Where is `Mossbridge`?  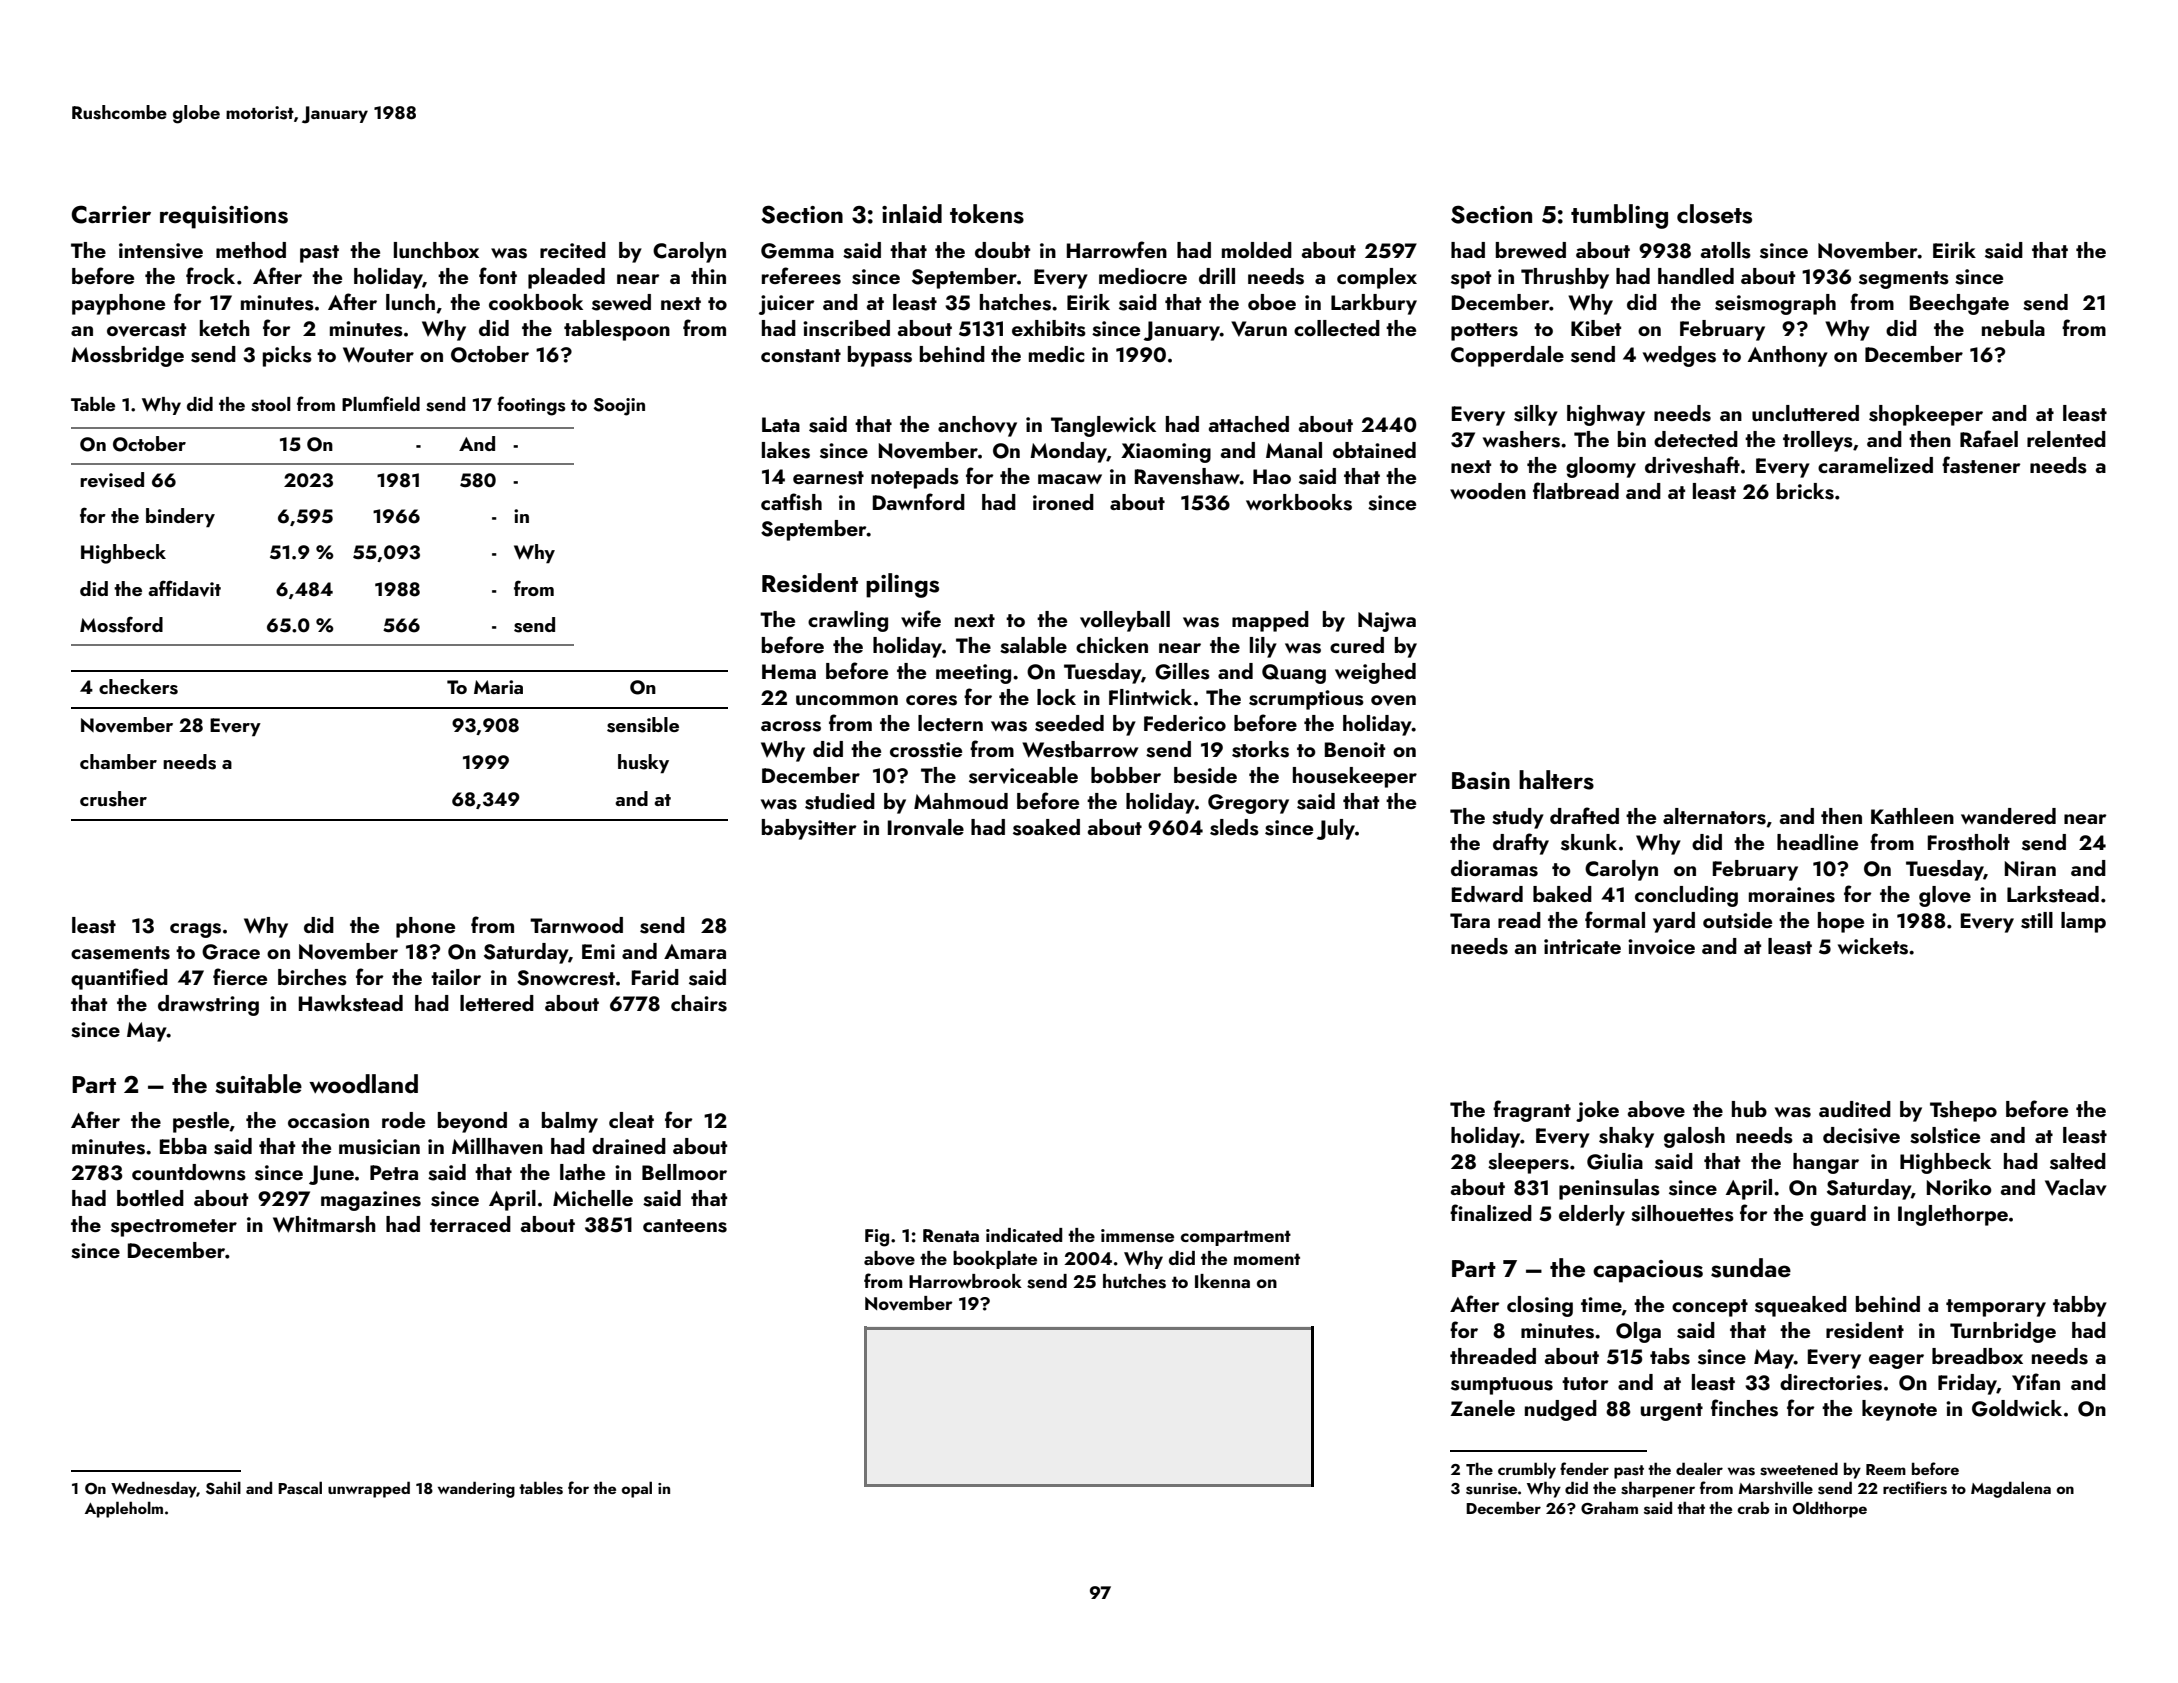 Mossbridge is located at coordinates (127, 356).
